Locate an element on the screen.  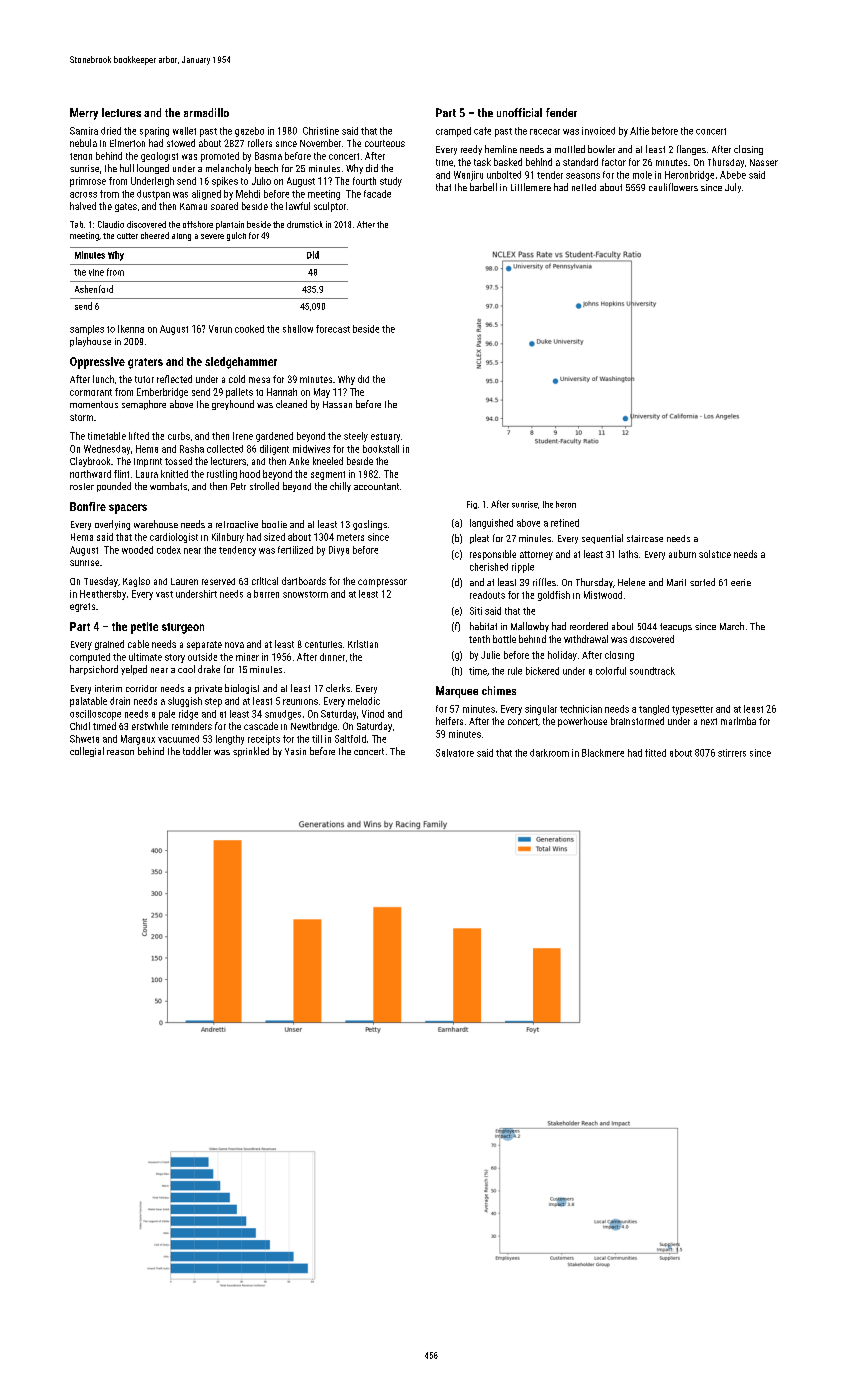
marimba is located at coordinates (738, 721).
